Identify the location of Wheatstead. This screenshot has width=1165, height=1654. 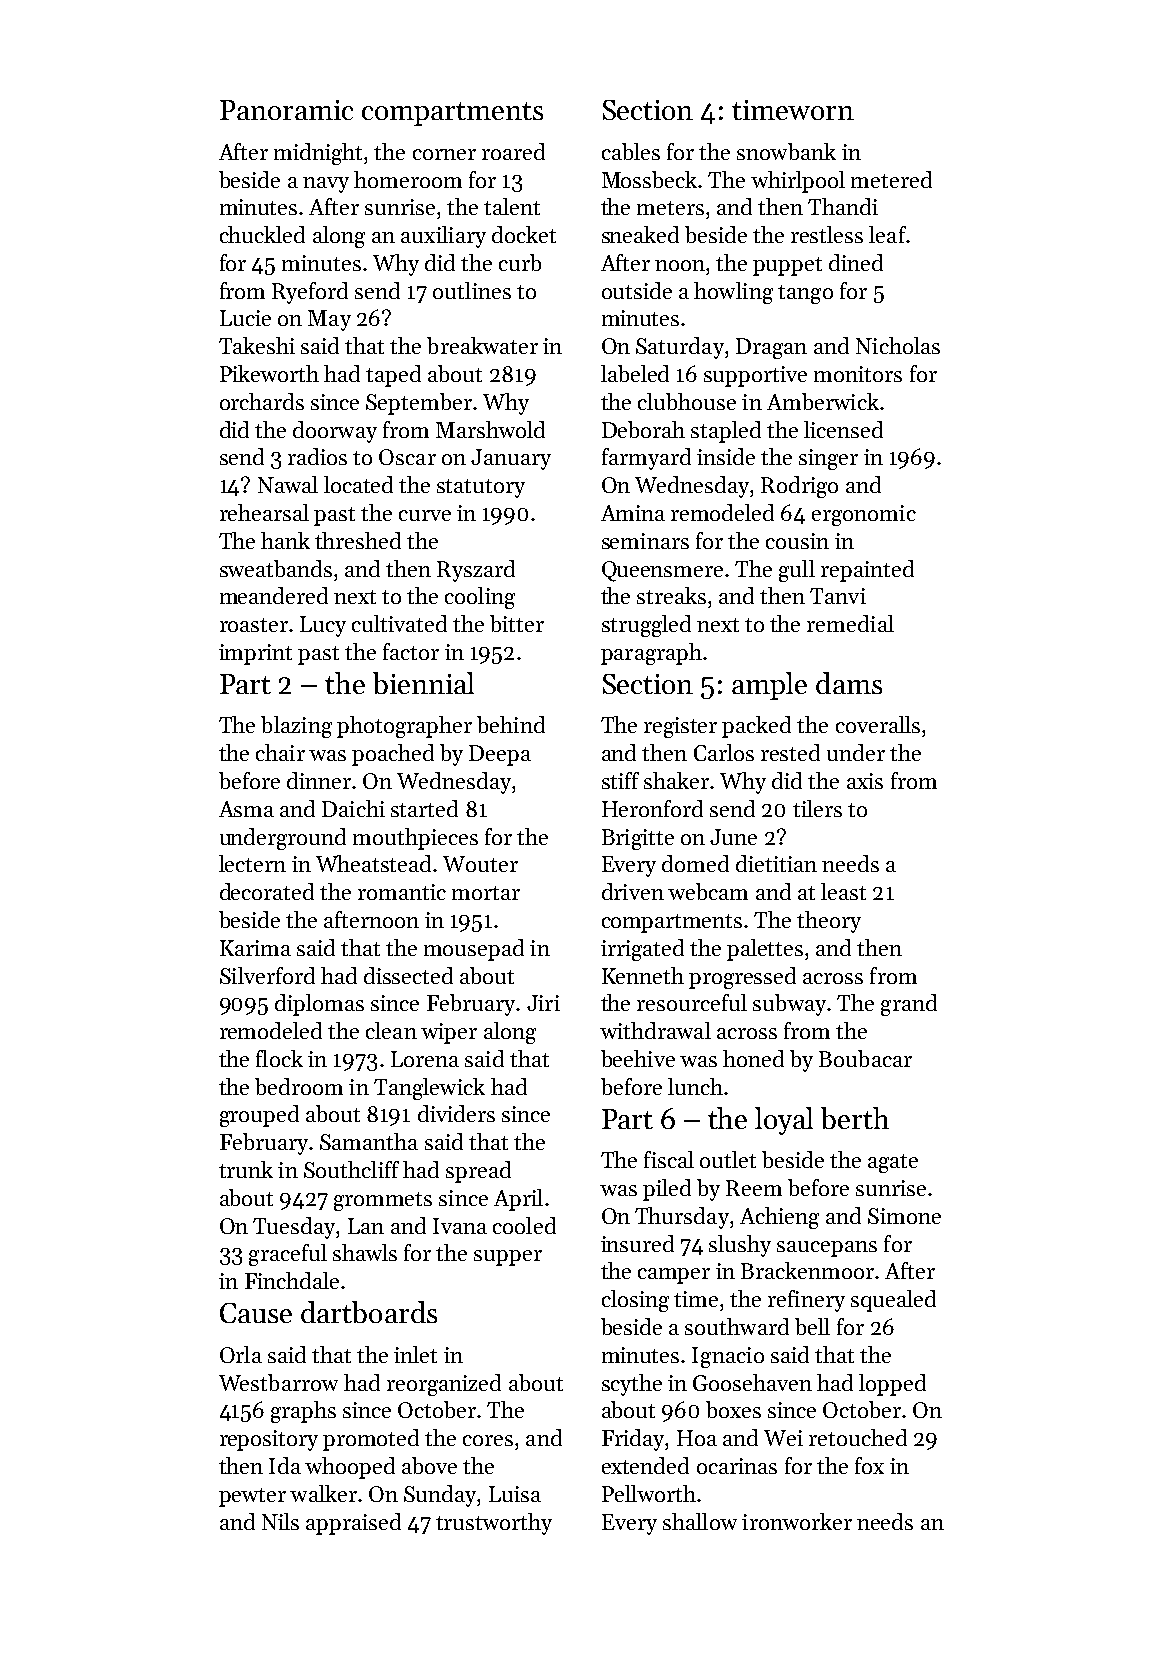
(373, 863).
